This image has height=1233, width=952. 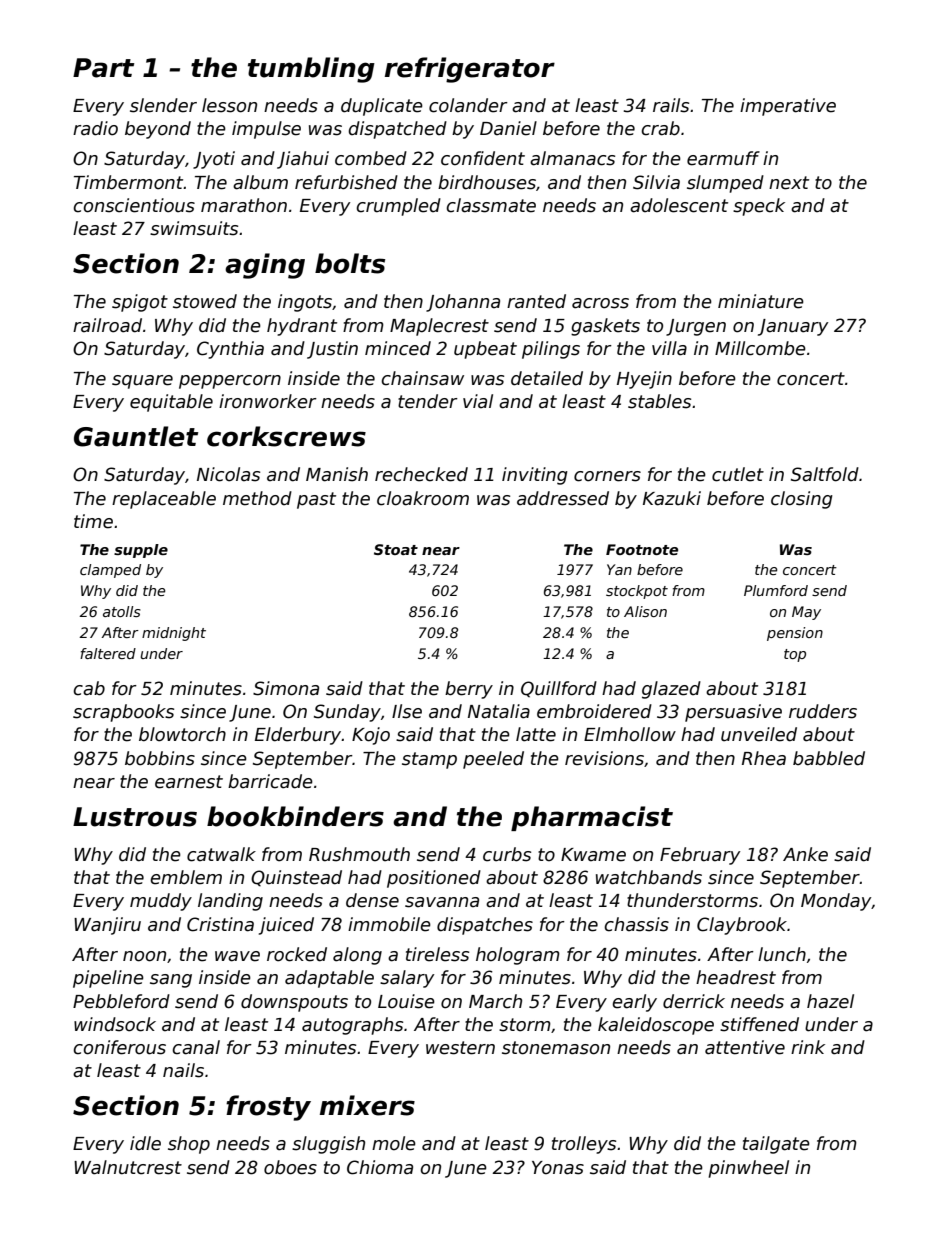 I want to click on Sunday, so click(x=347, y=713).
